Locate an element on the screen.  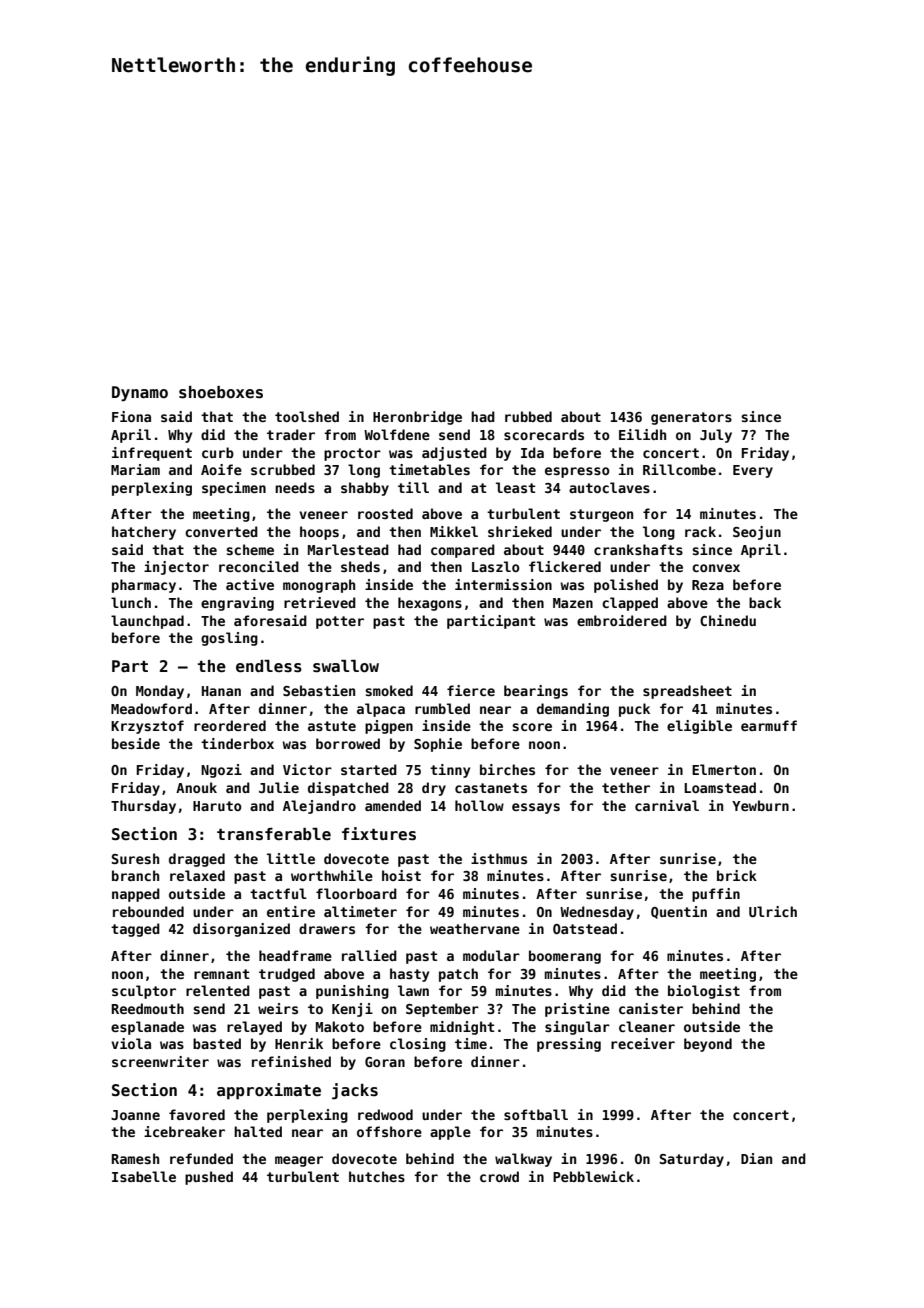
Heronbridge is located at coordinates (417, 418).
